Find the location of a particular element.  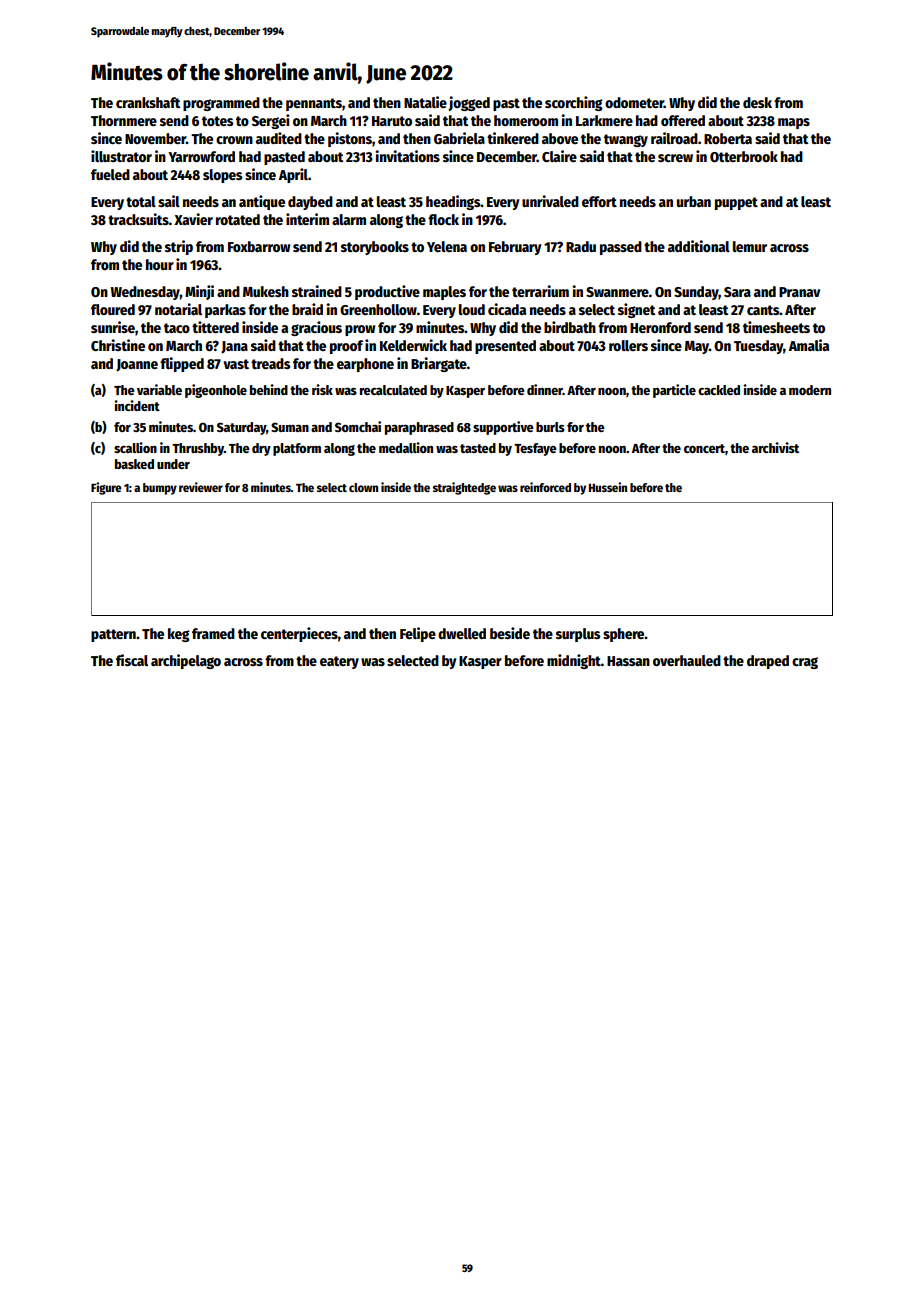

clown is located at coordinates (363, 487).
